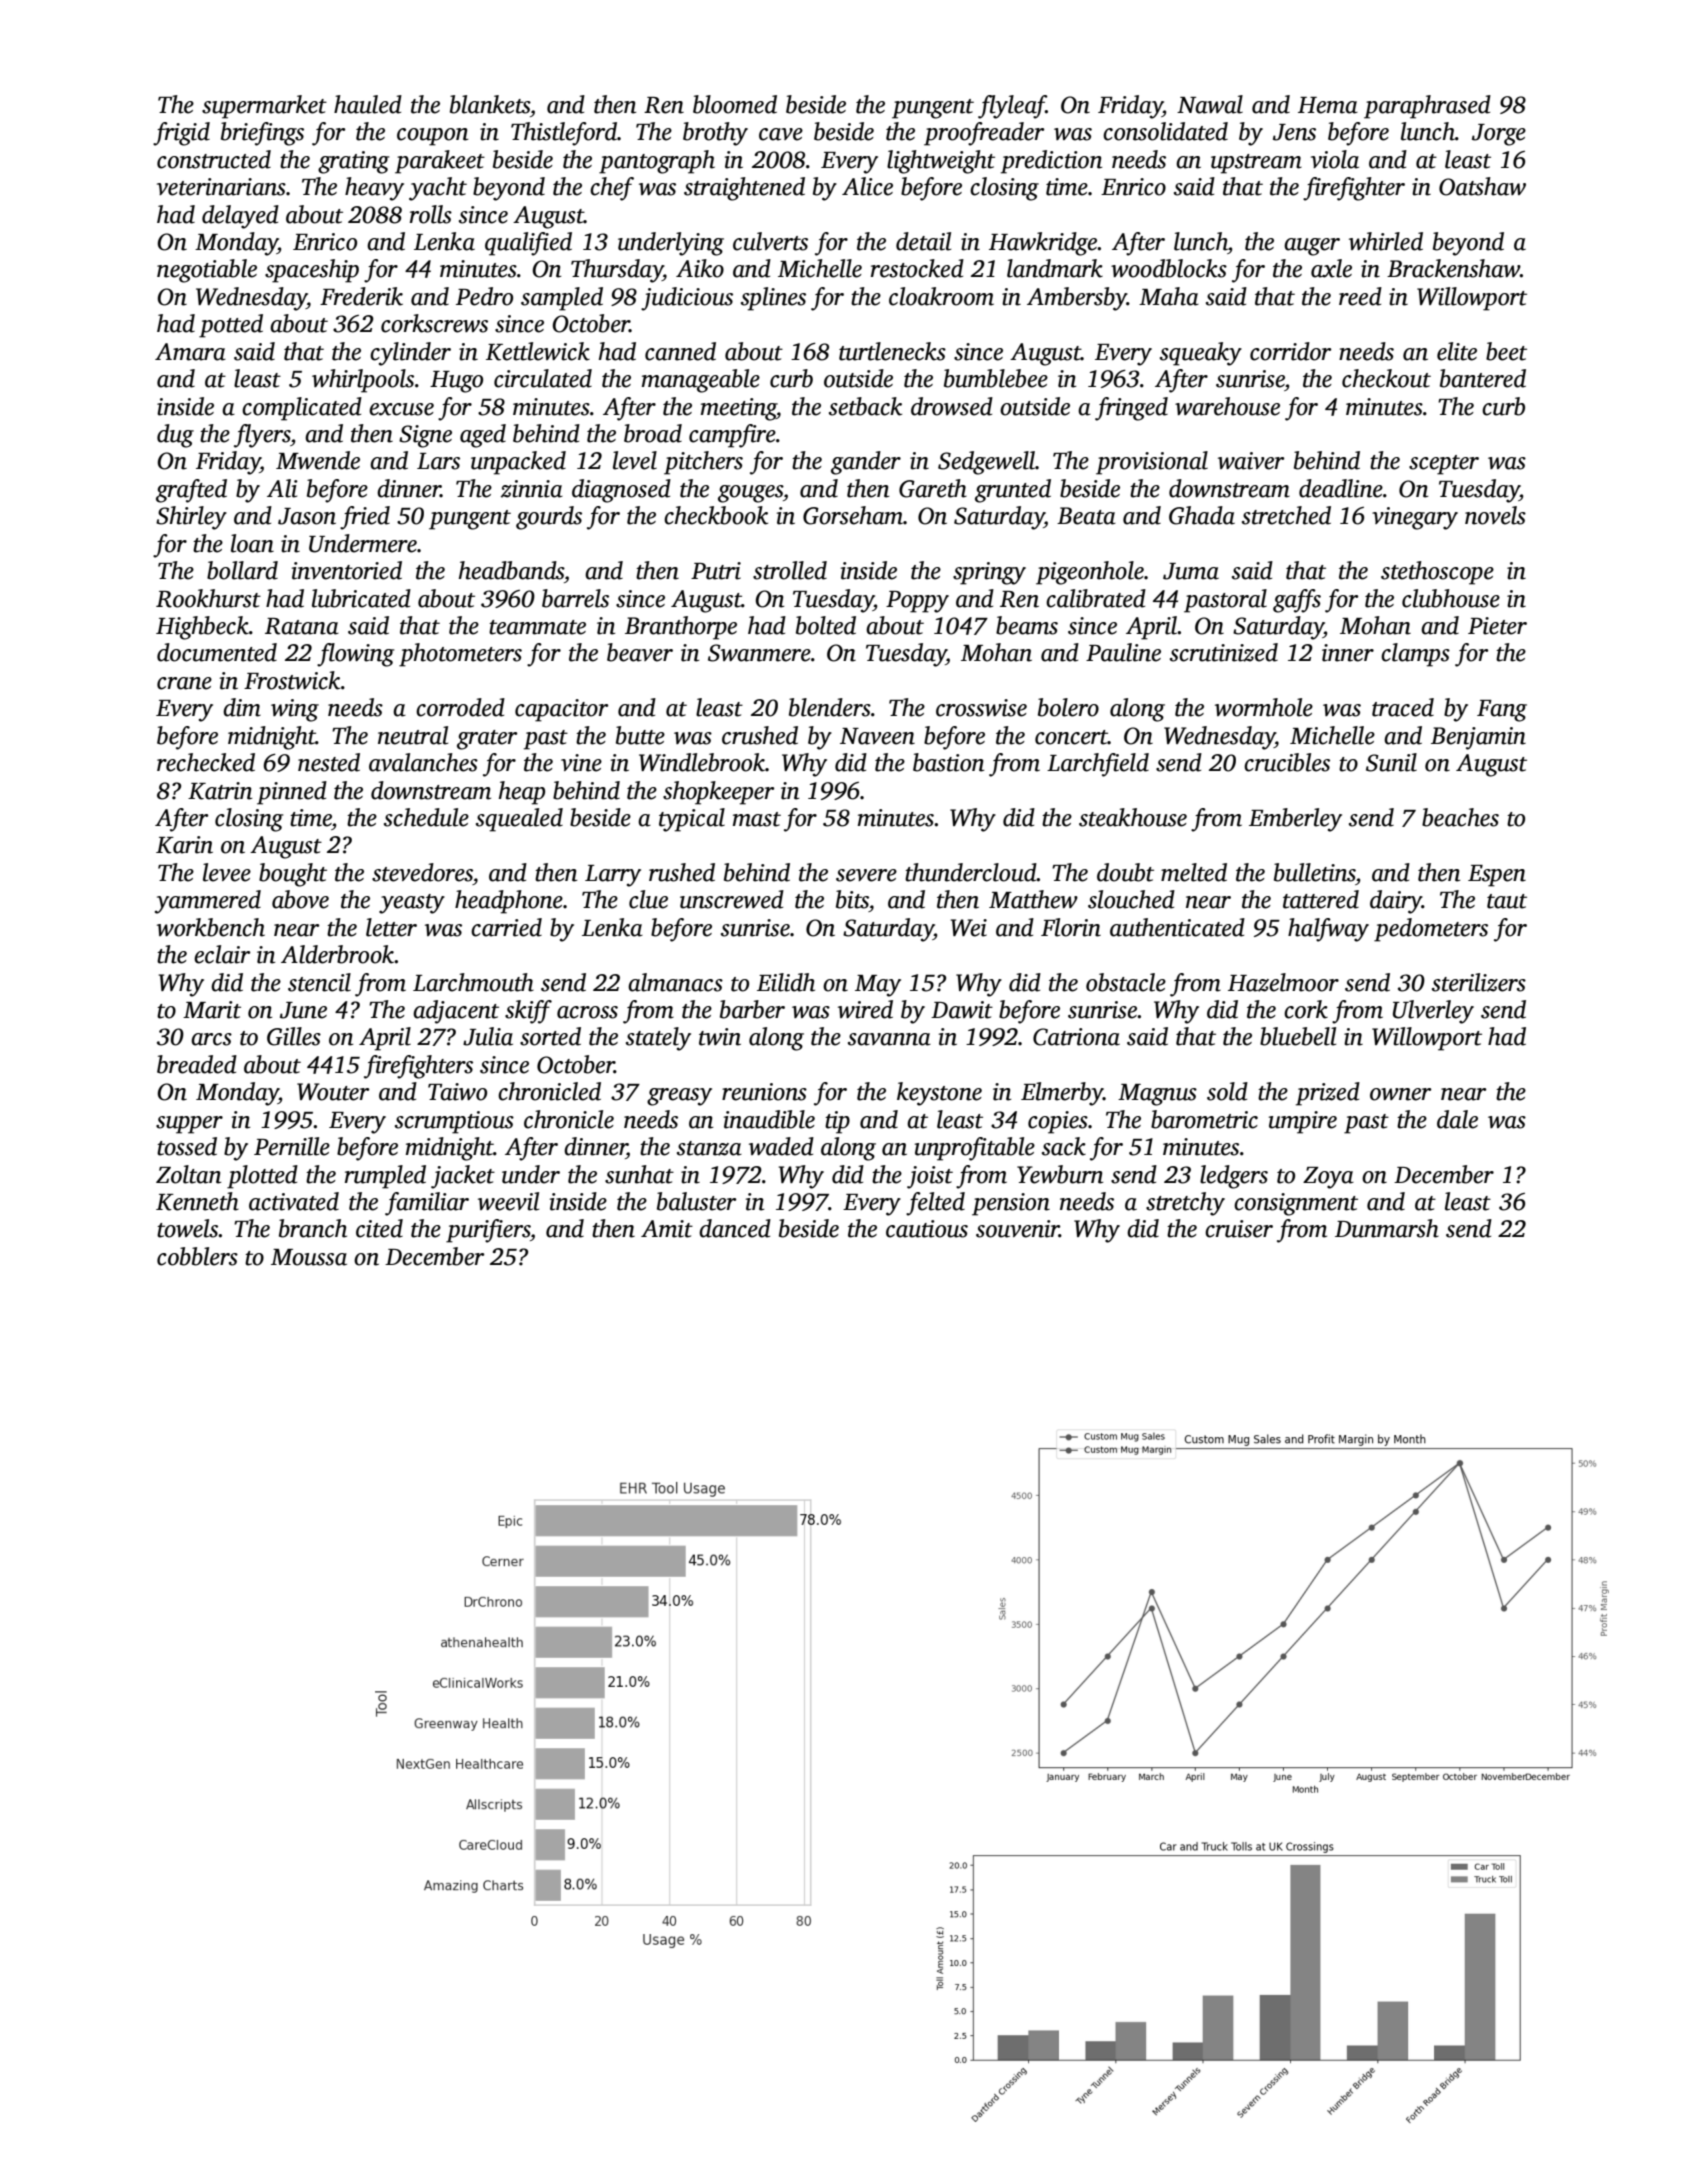  I want to click on hauled, so click(368, 104).
